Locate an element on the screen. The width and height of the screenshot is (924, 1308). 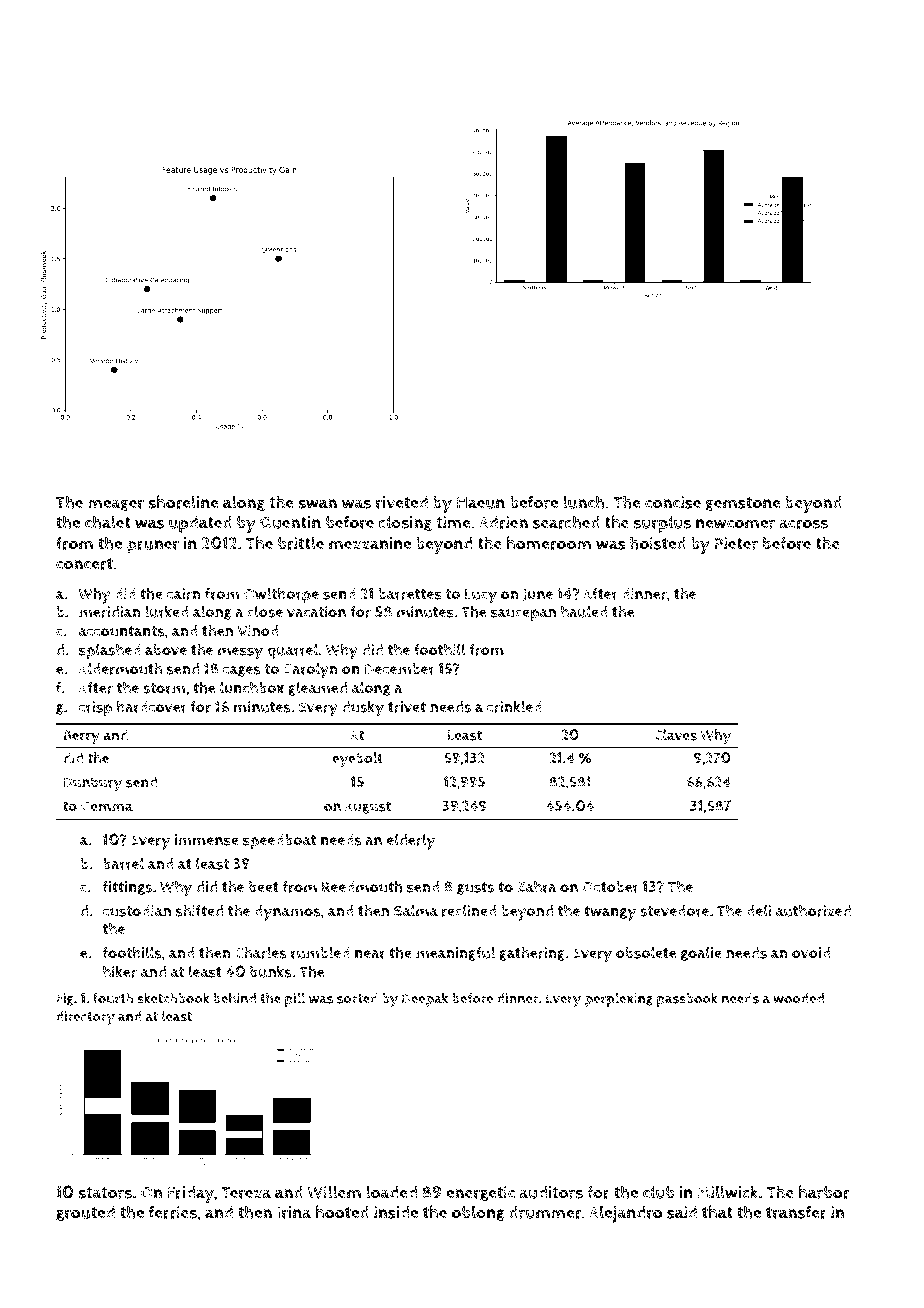
vacation is located at coordinates (316, 612).
